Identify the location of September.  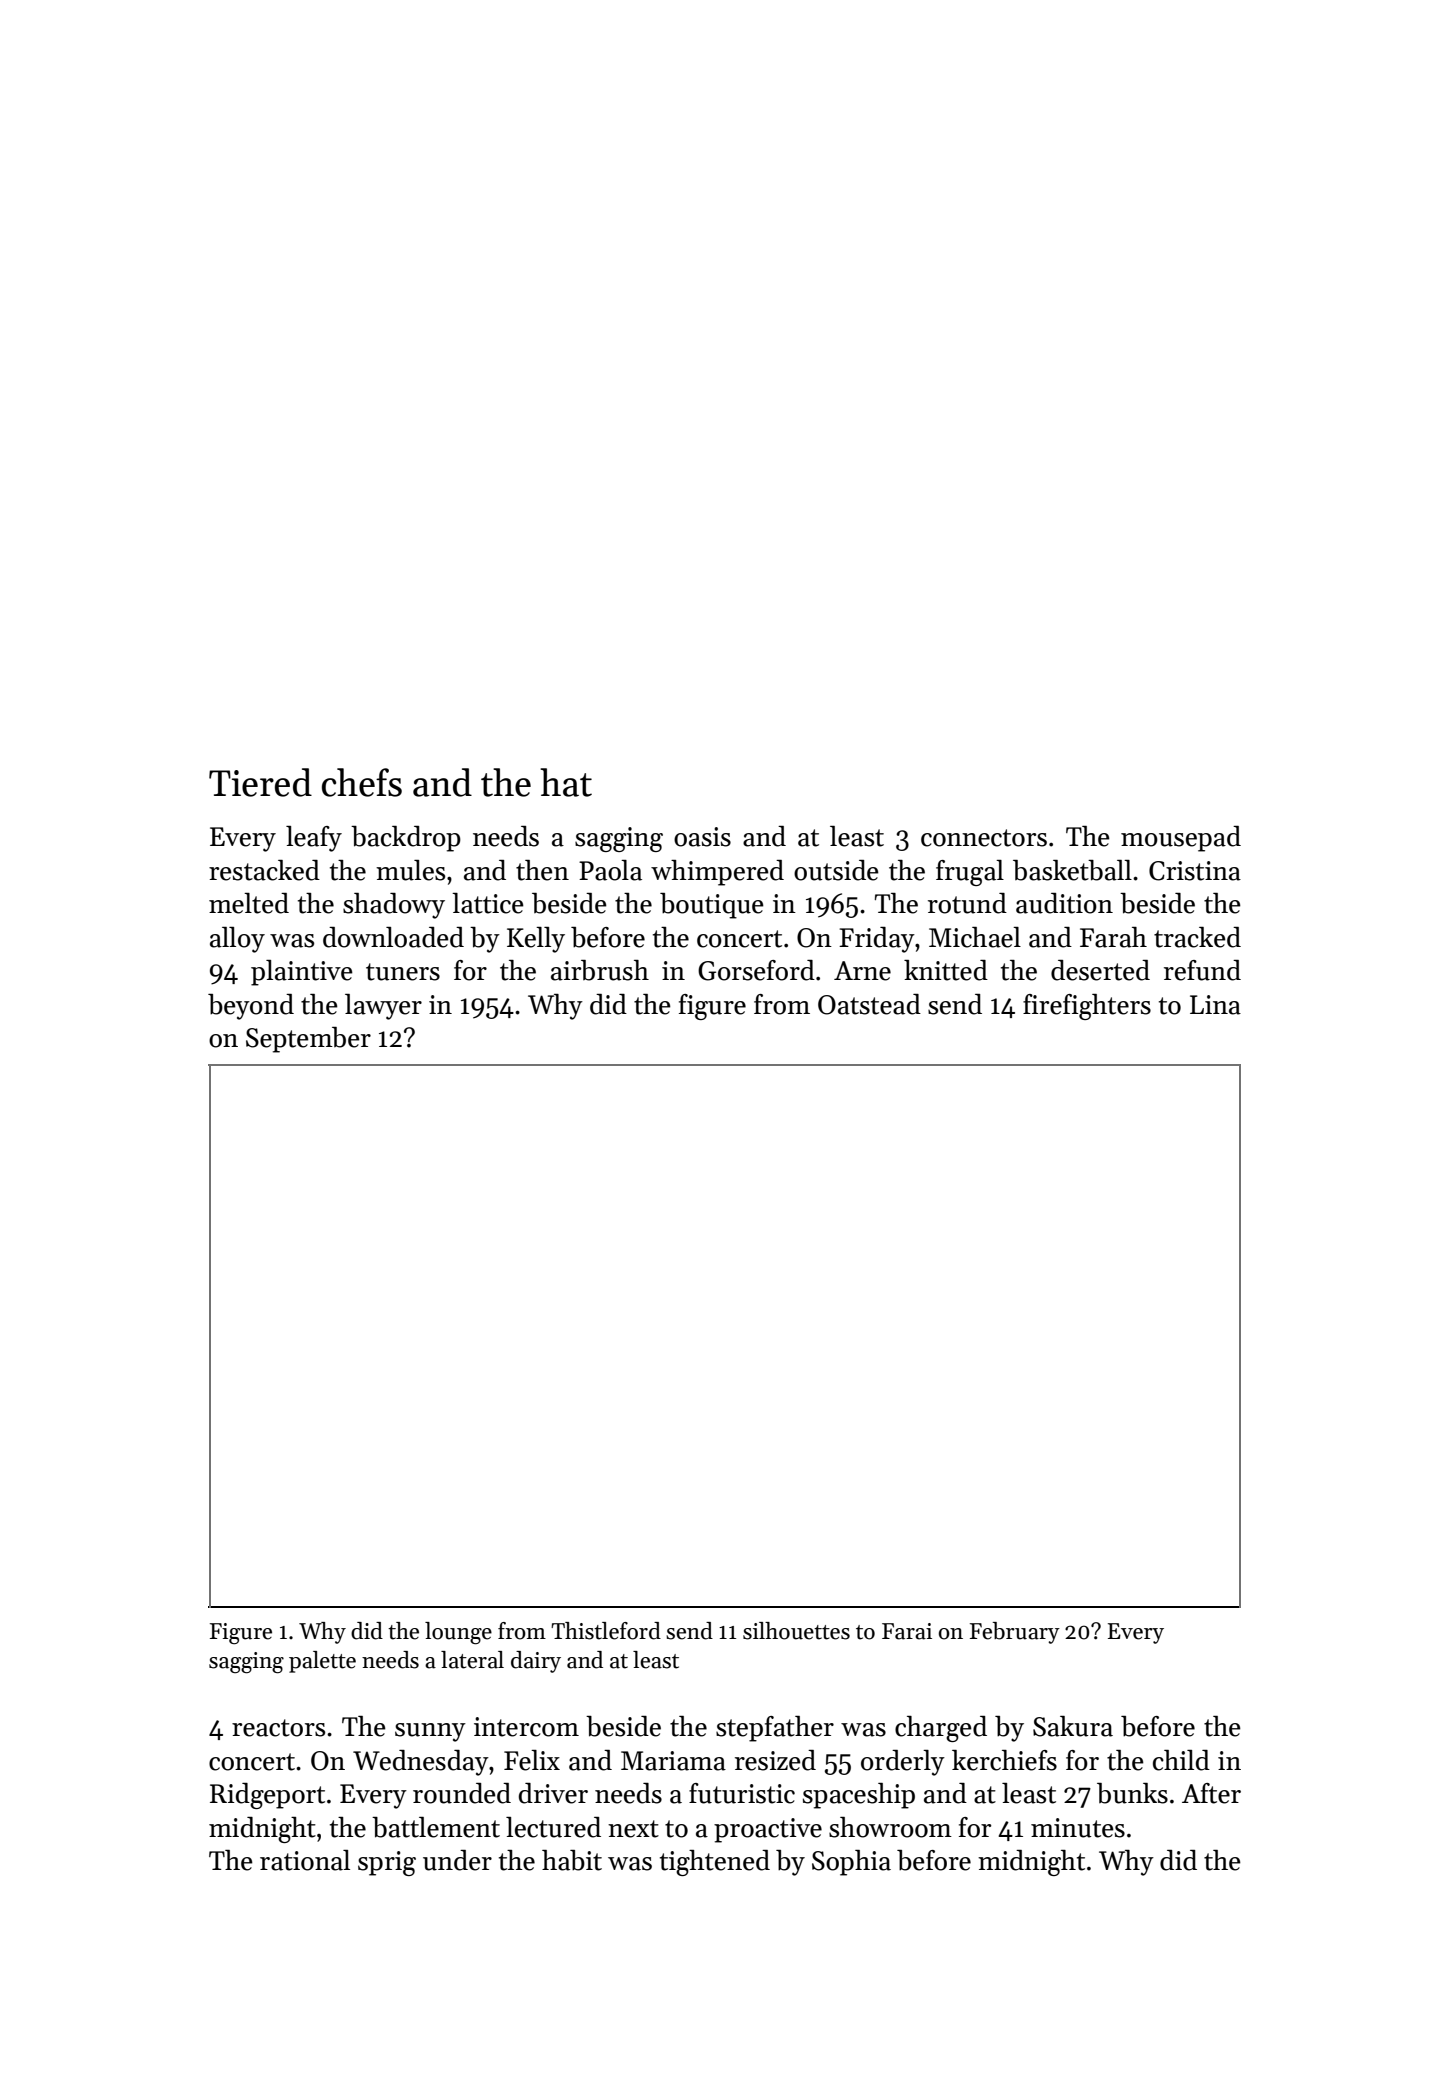
(308, 1040).
